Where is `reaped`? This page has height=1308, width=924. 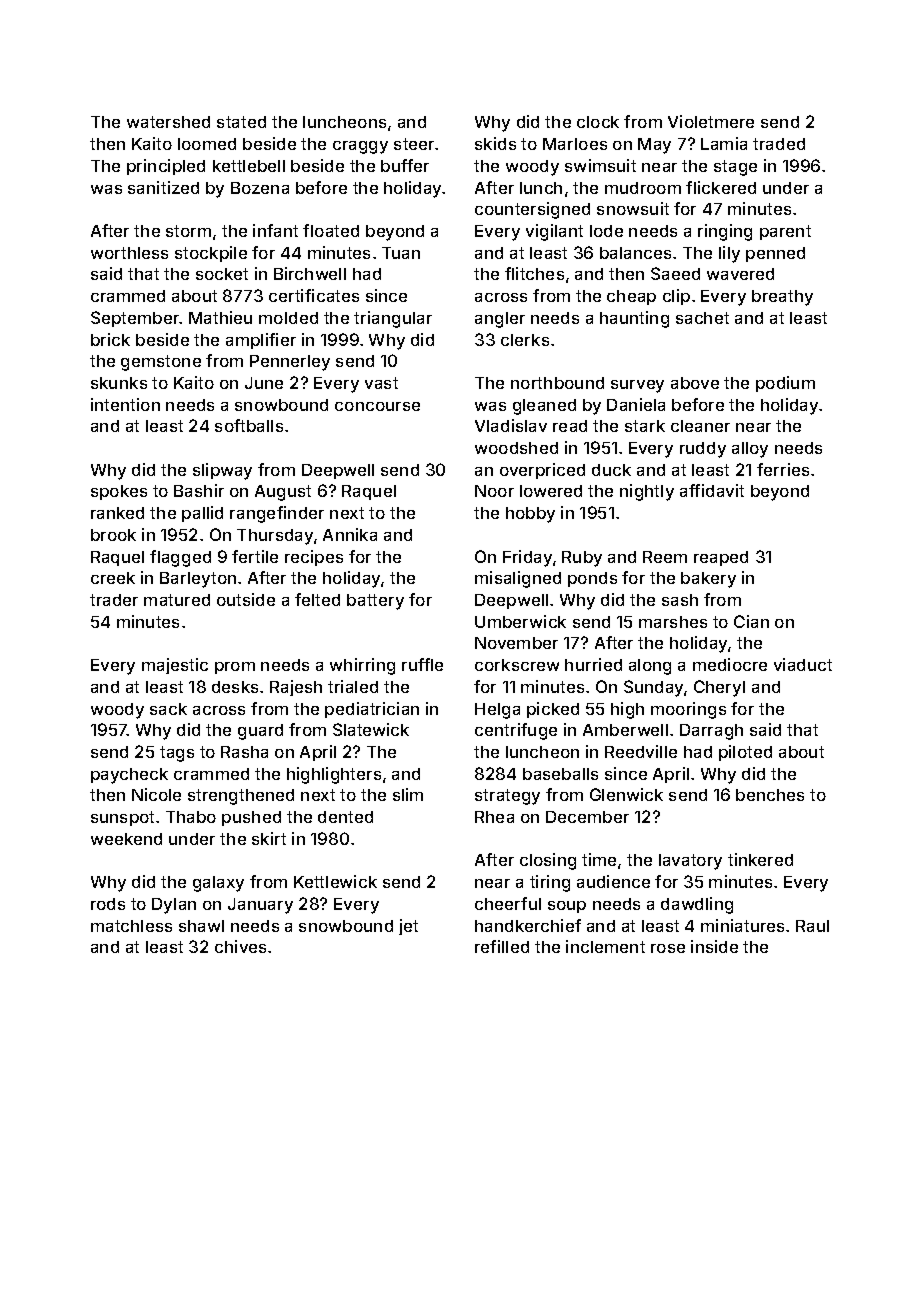 reaped is located at coordinates (721, 558).
